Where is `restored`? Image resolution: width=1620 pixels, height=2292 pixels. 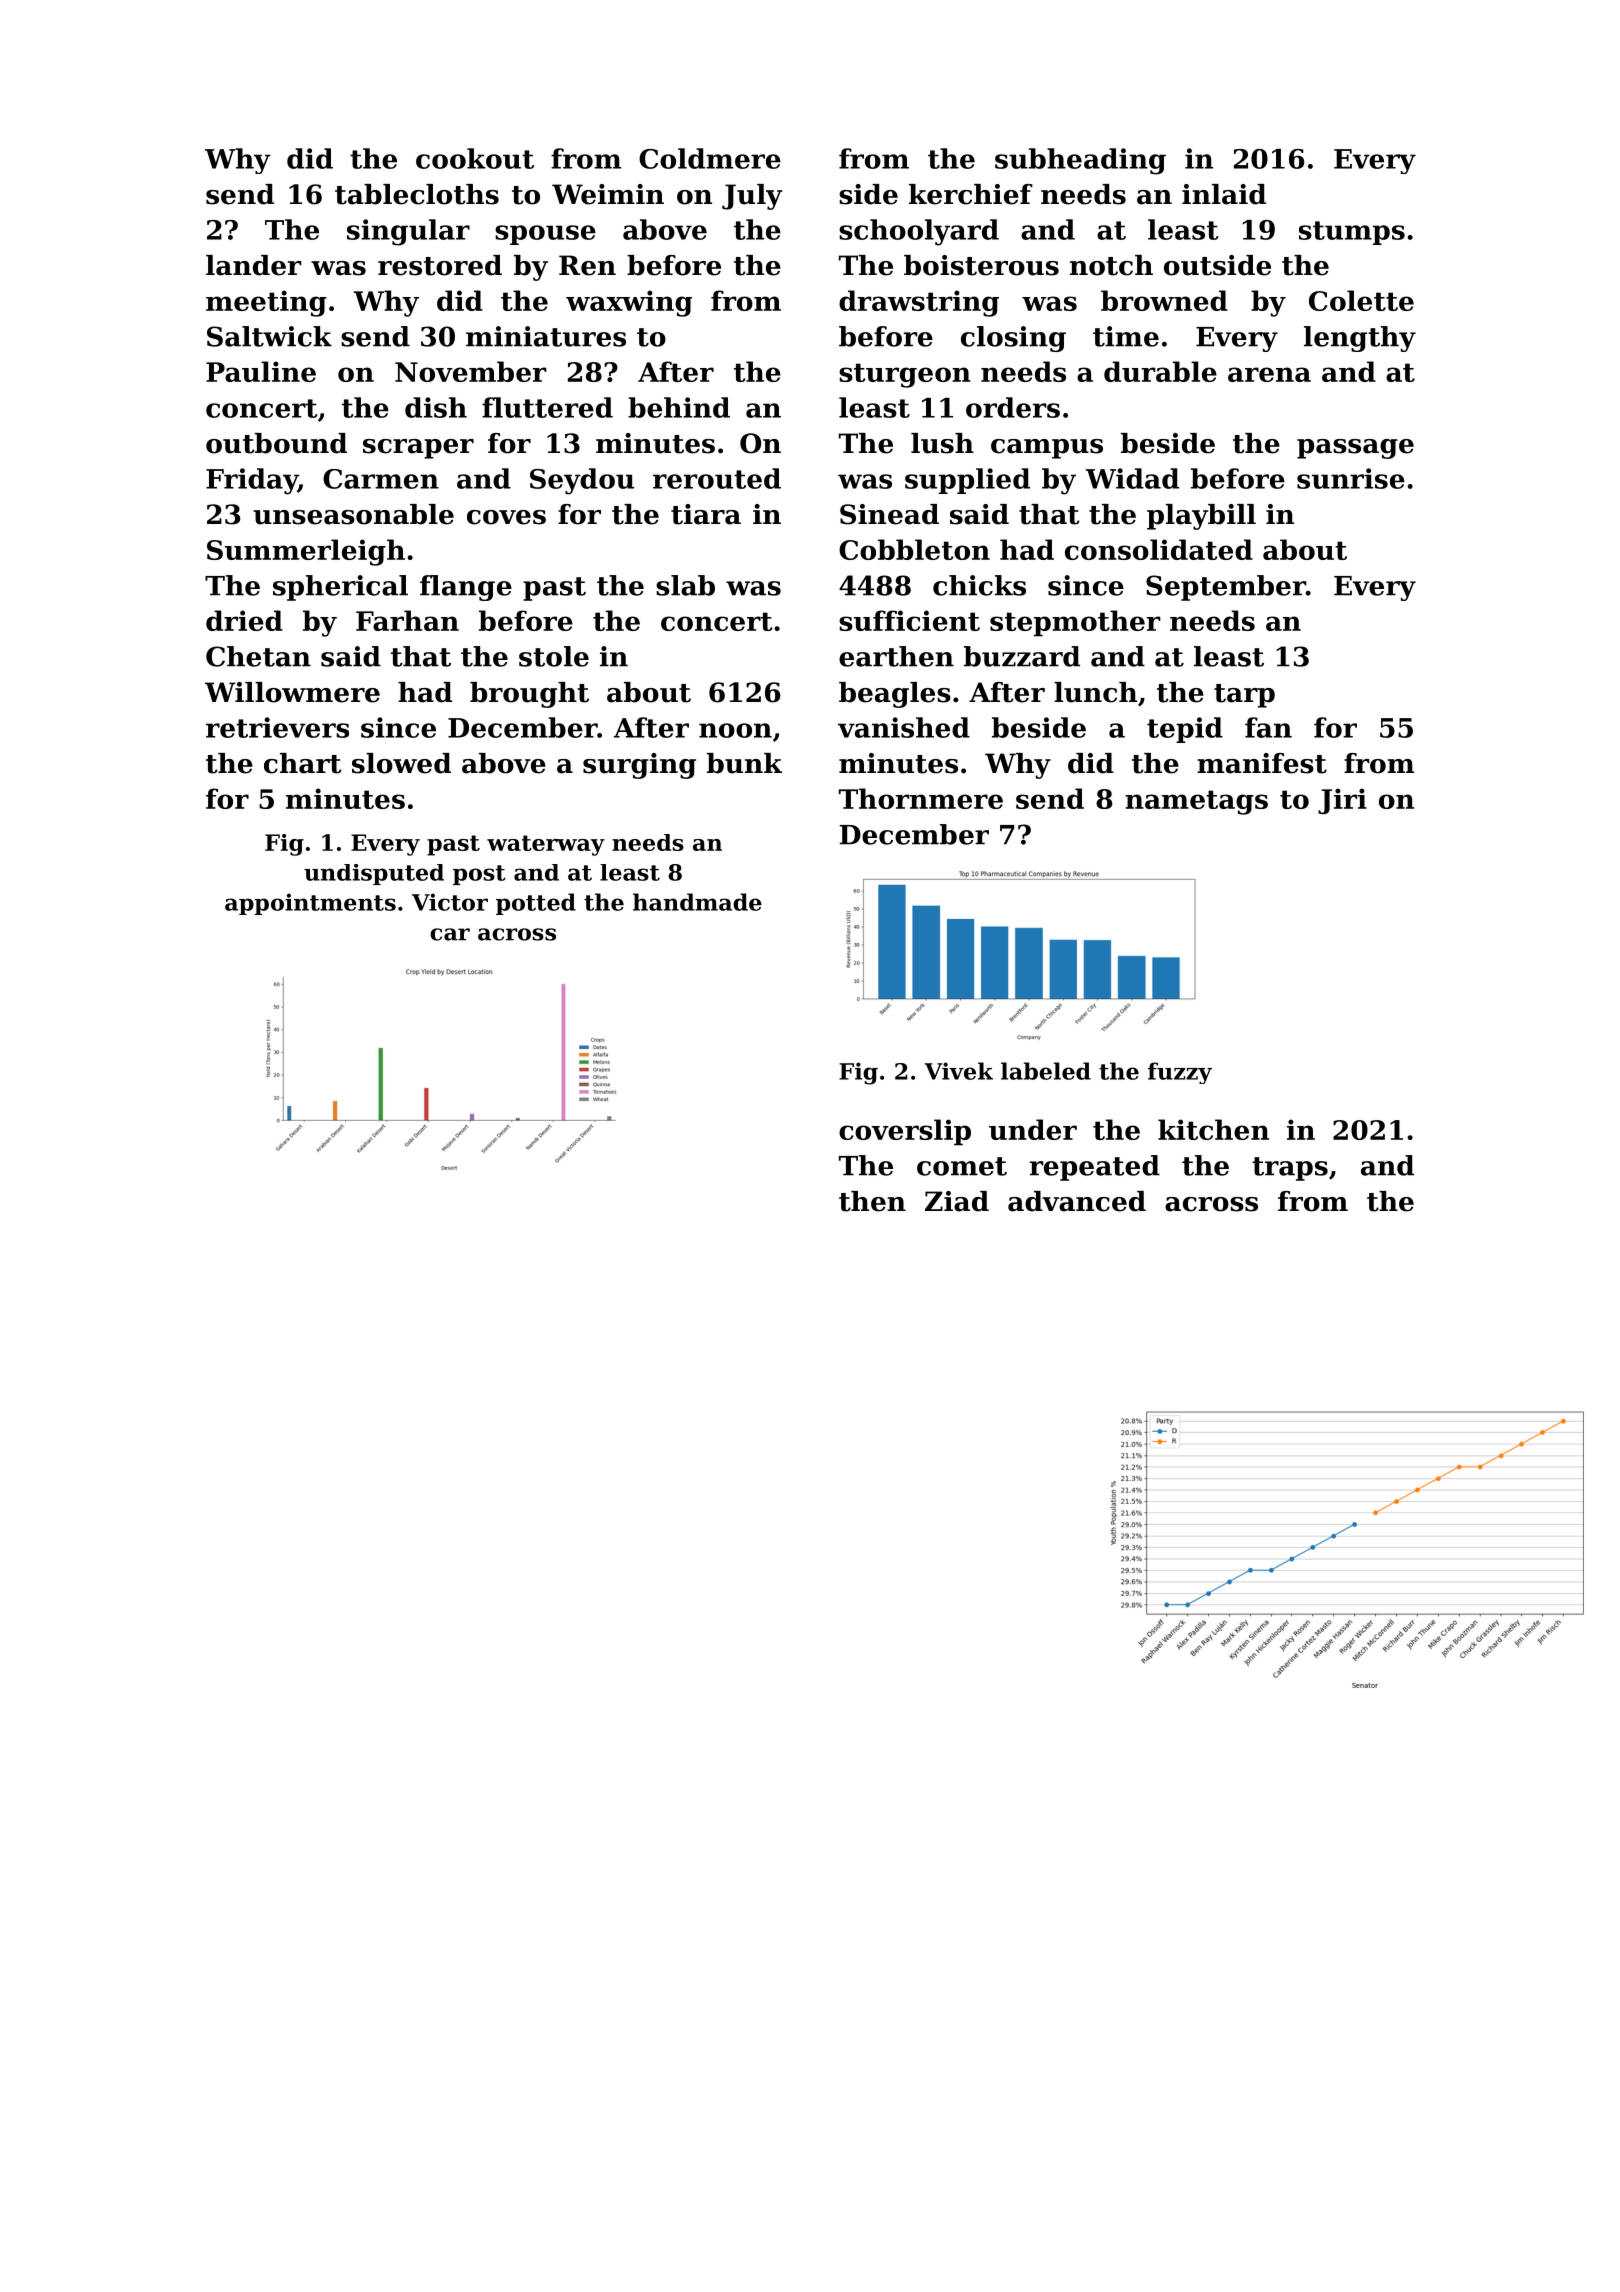 restored is located at coordinates (440, 265).
